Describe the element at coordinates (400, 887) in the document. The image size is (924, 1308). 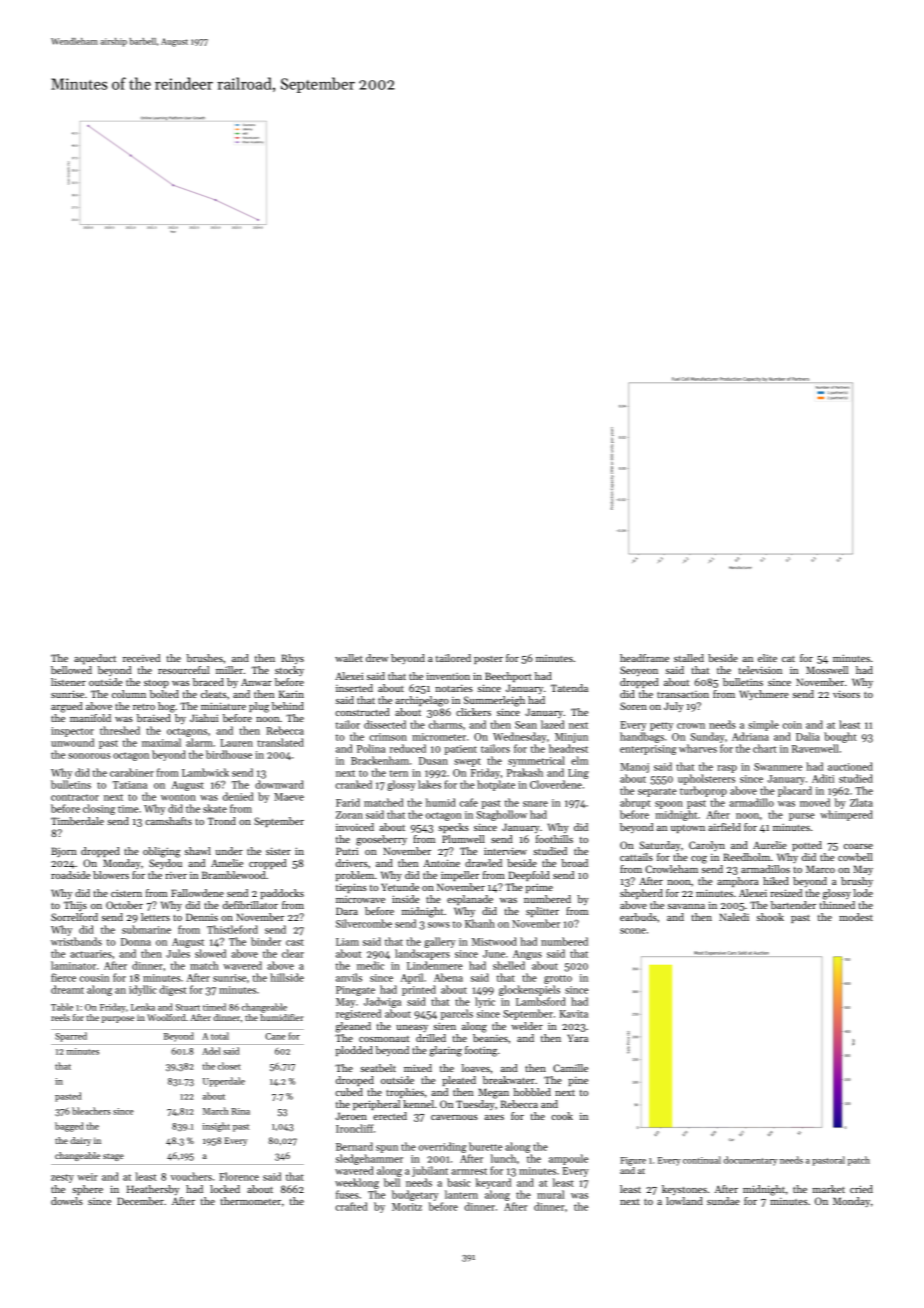
I see `Yetunde` at that location.
